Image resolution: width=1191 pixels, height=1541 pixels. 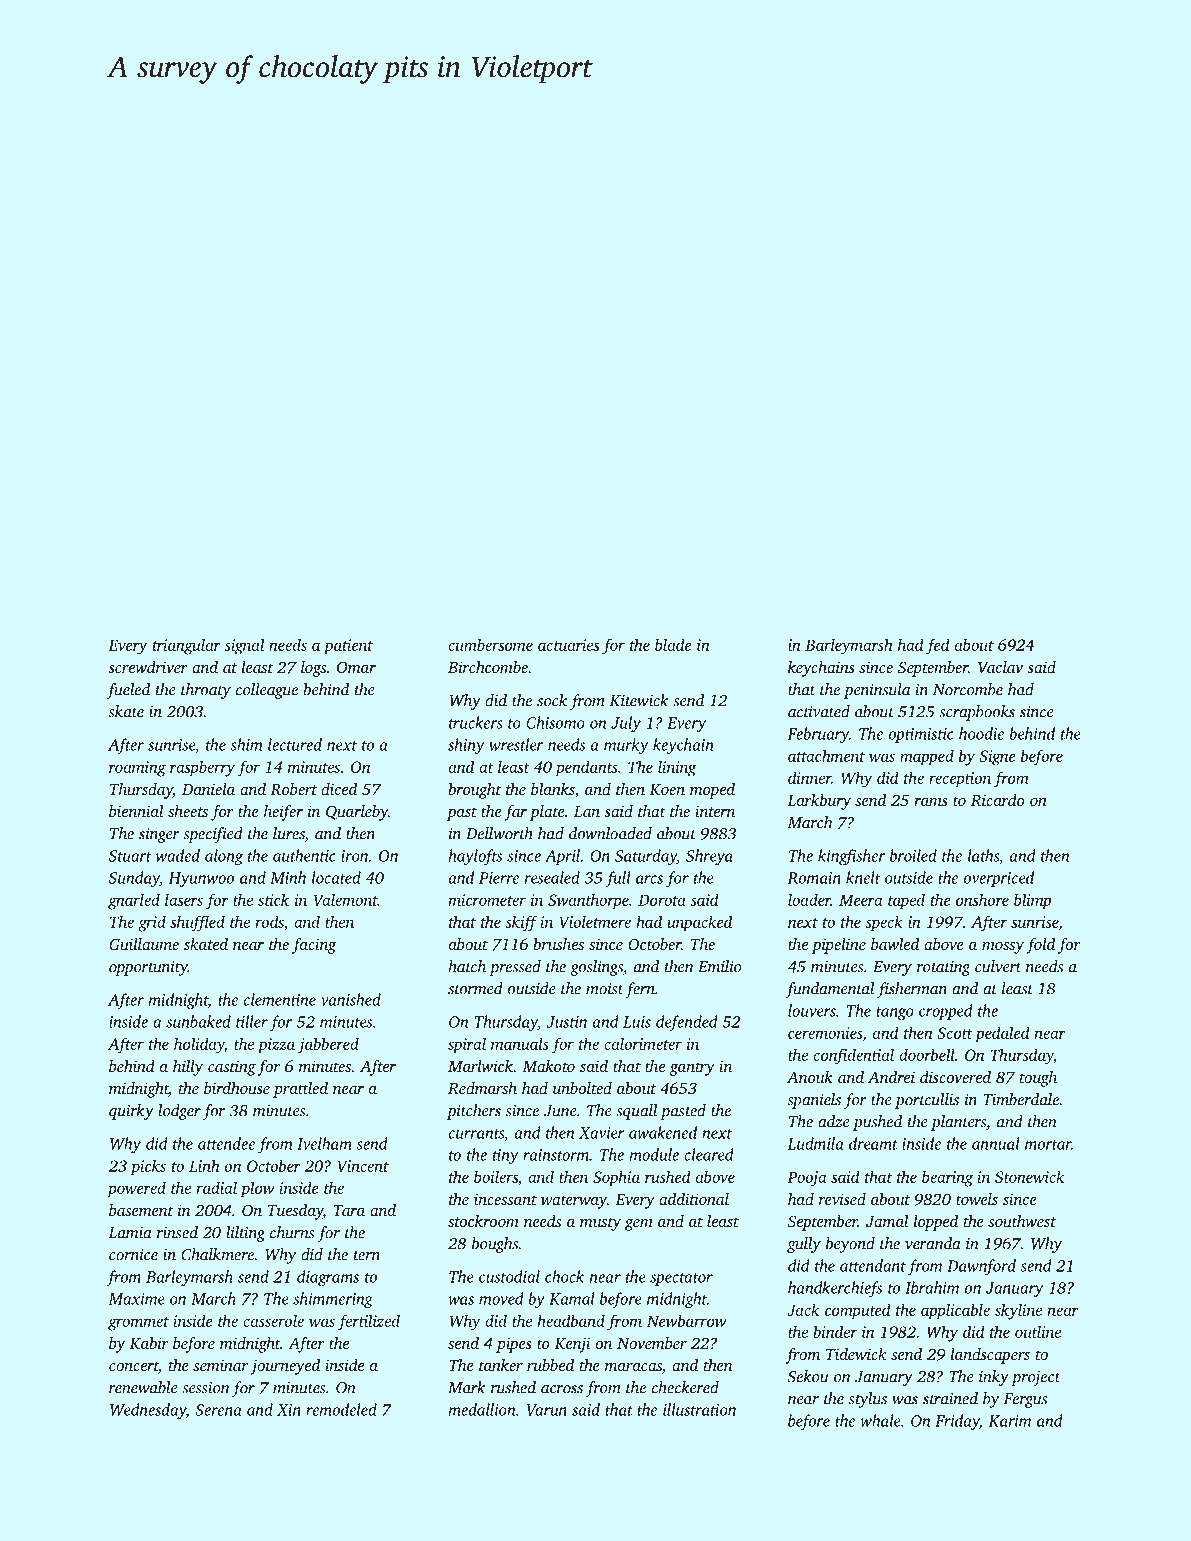 I want to click on Dellworth, so click(x=499, y=833).
